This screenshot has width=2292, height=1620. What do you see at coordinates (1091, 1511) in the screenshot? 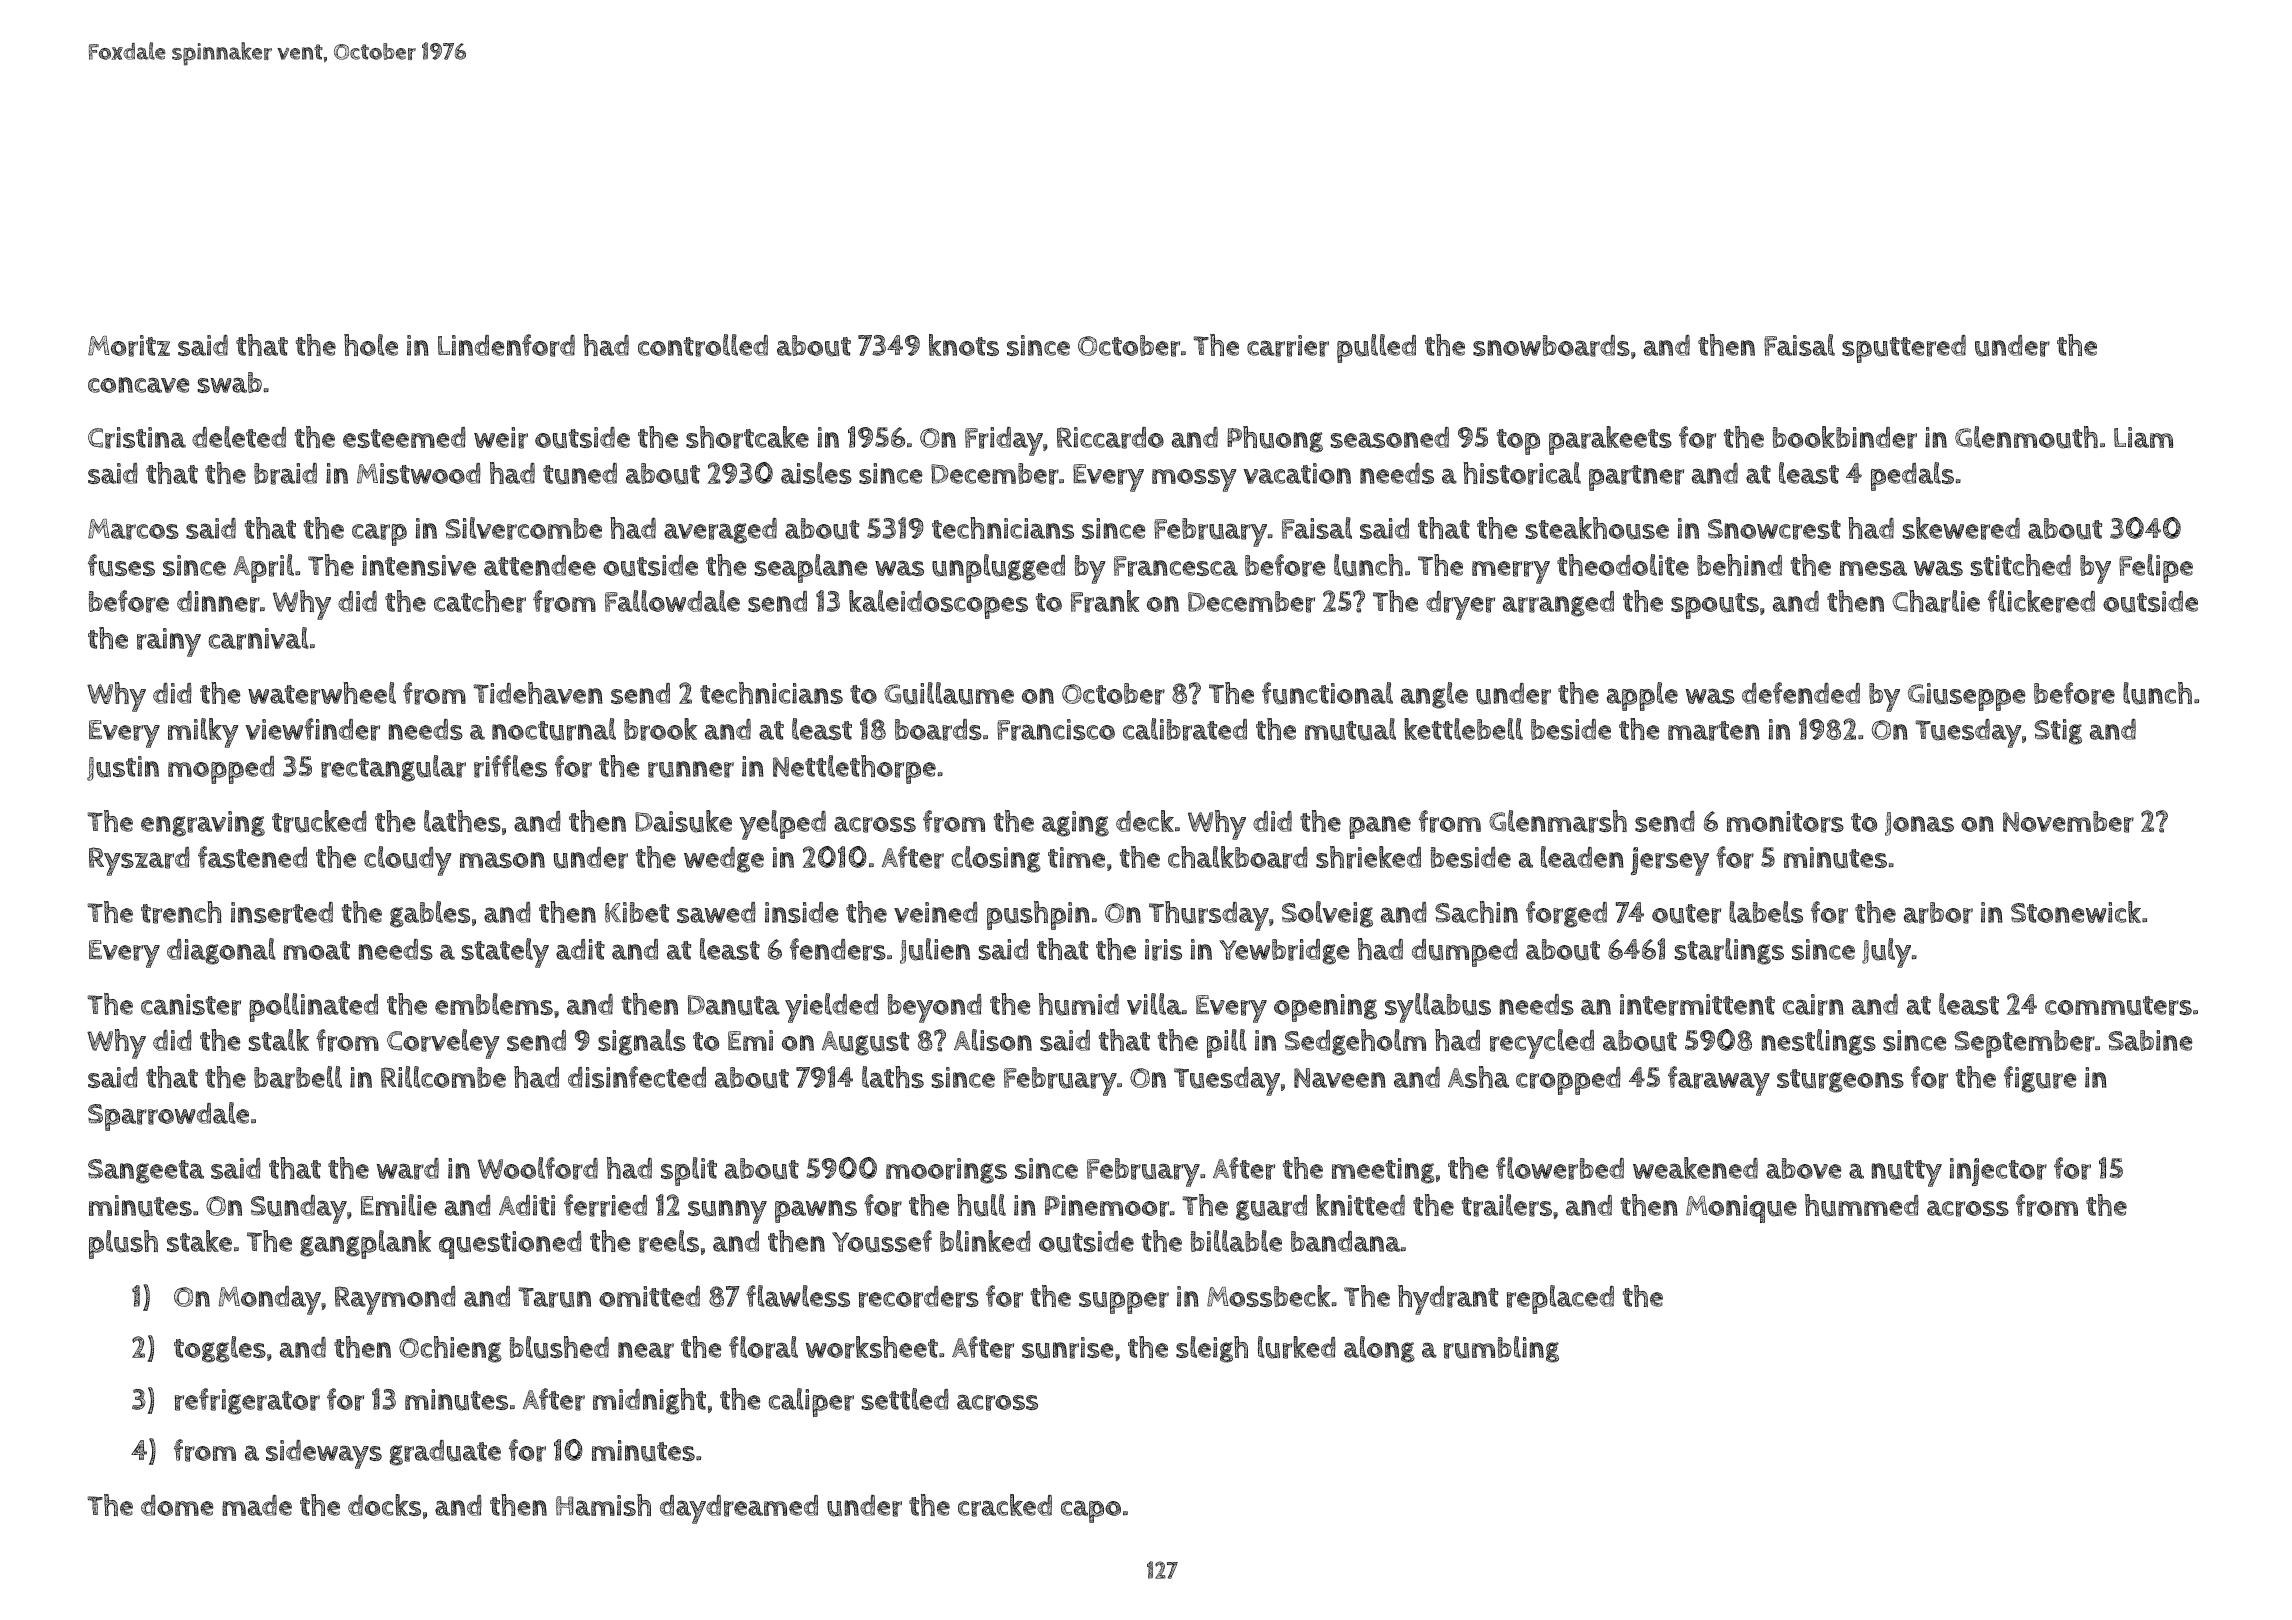
I see `capo` at bounding box center [1091, 1511].
